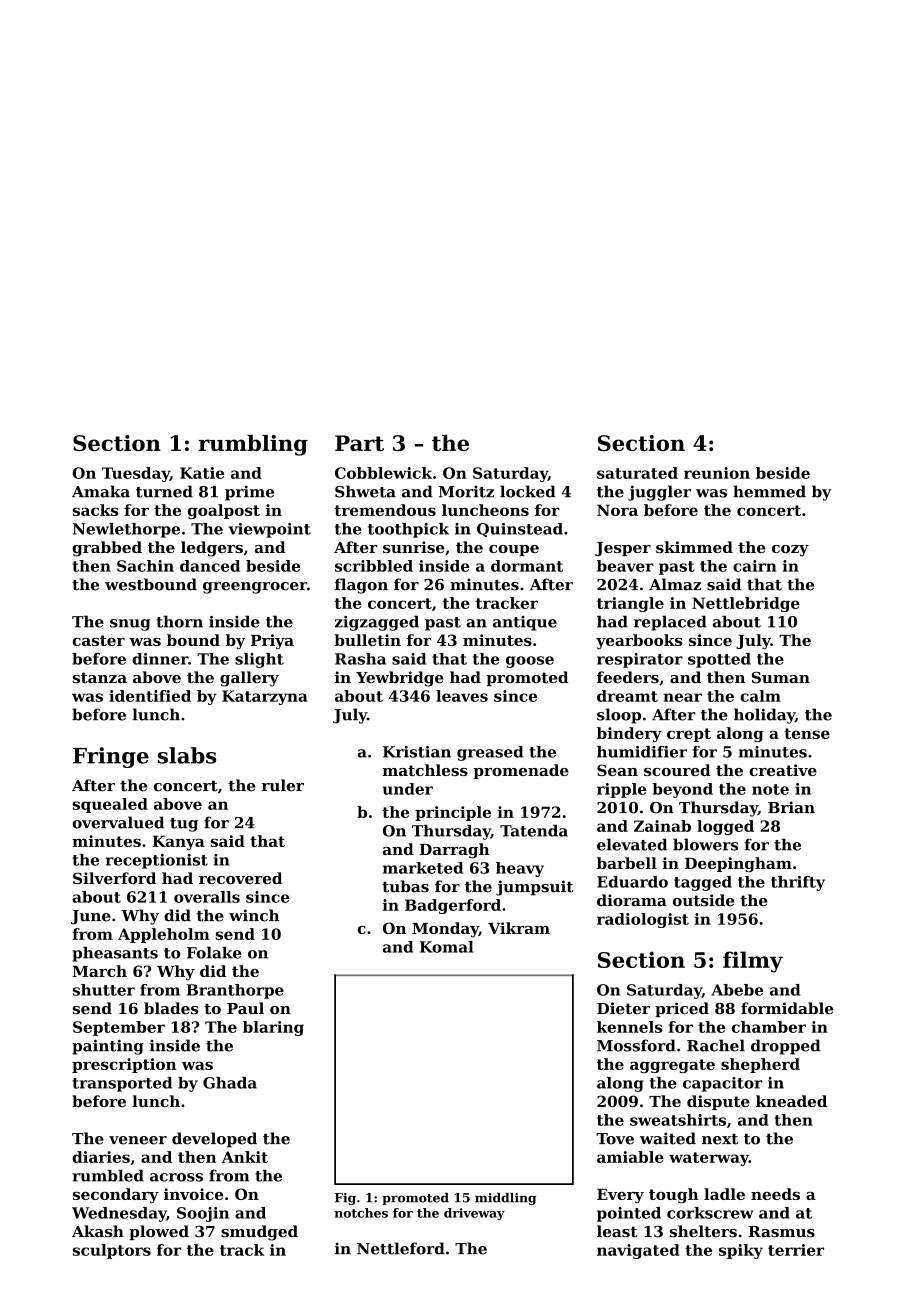  Describe the element at coordinates (520, 530) in the screenshot. I see `Quinstead` at that location.
